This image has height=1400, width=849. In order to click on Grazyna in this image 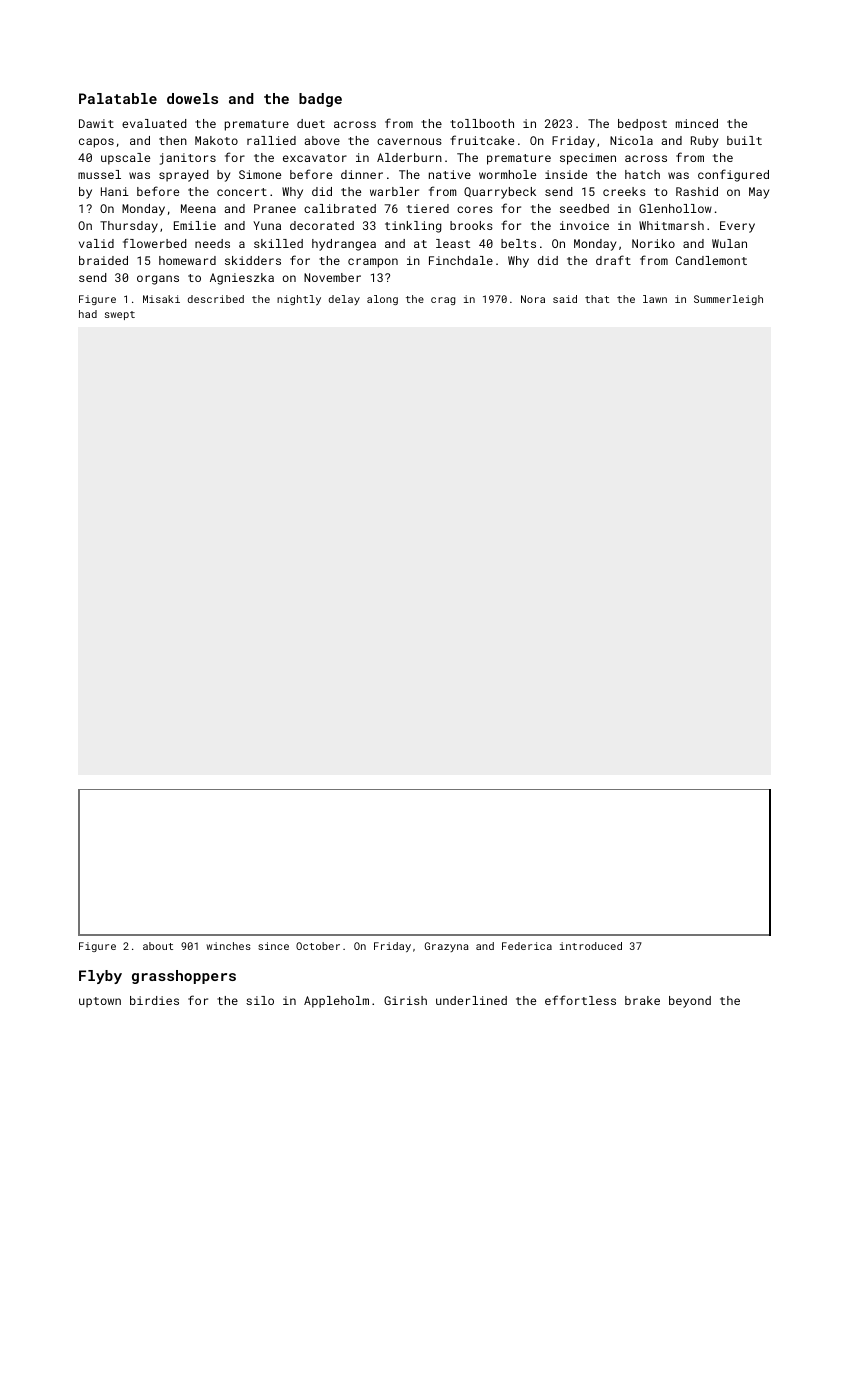, I will do `click(447, 947)`.
